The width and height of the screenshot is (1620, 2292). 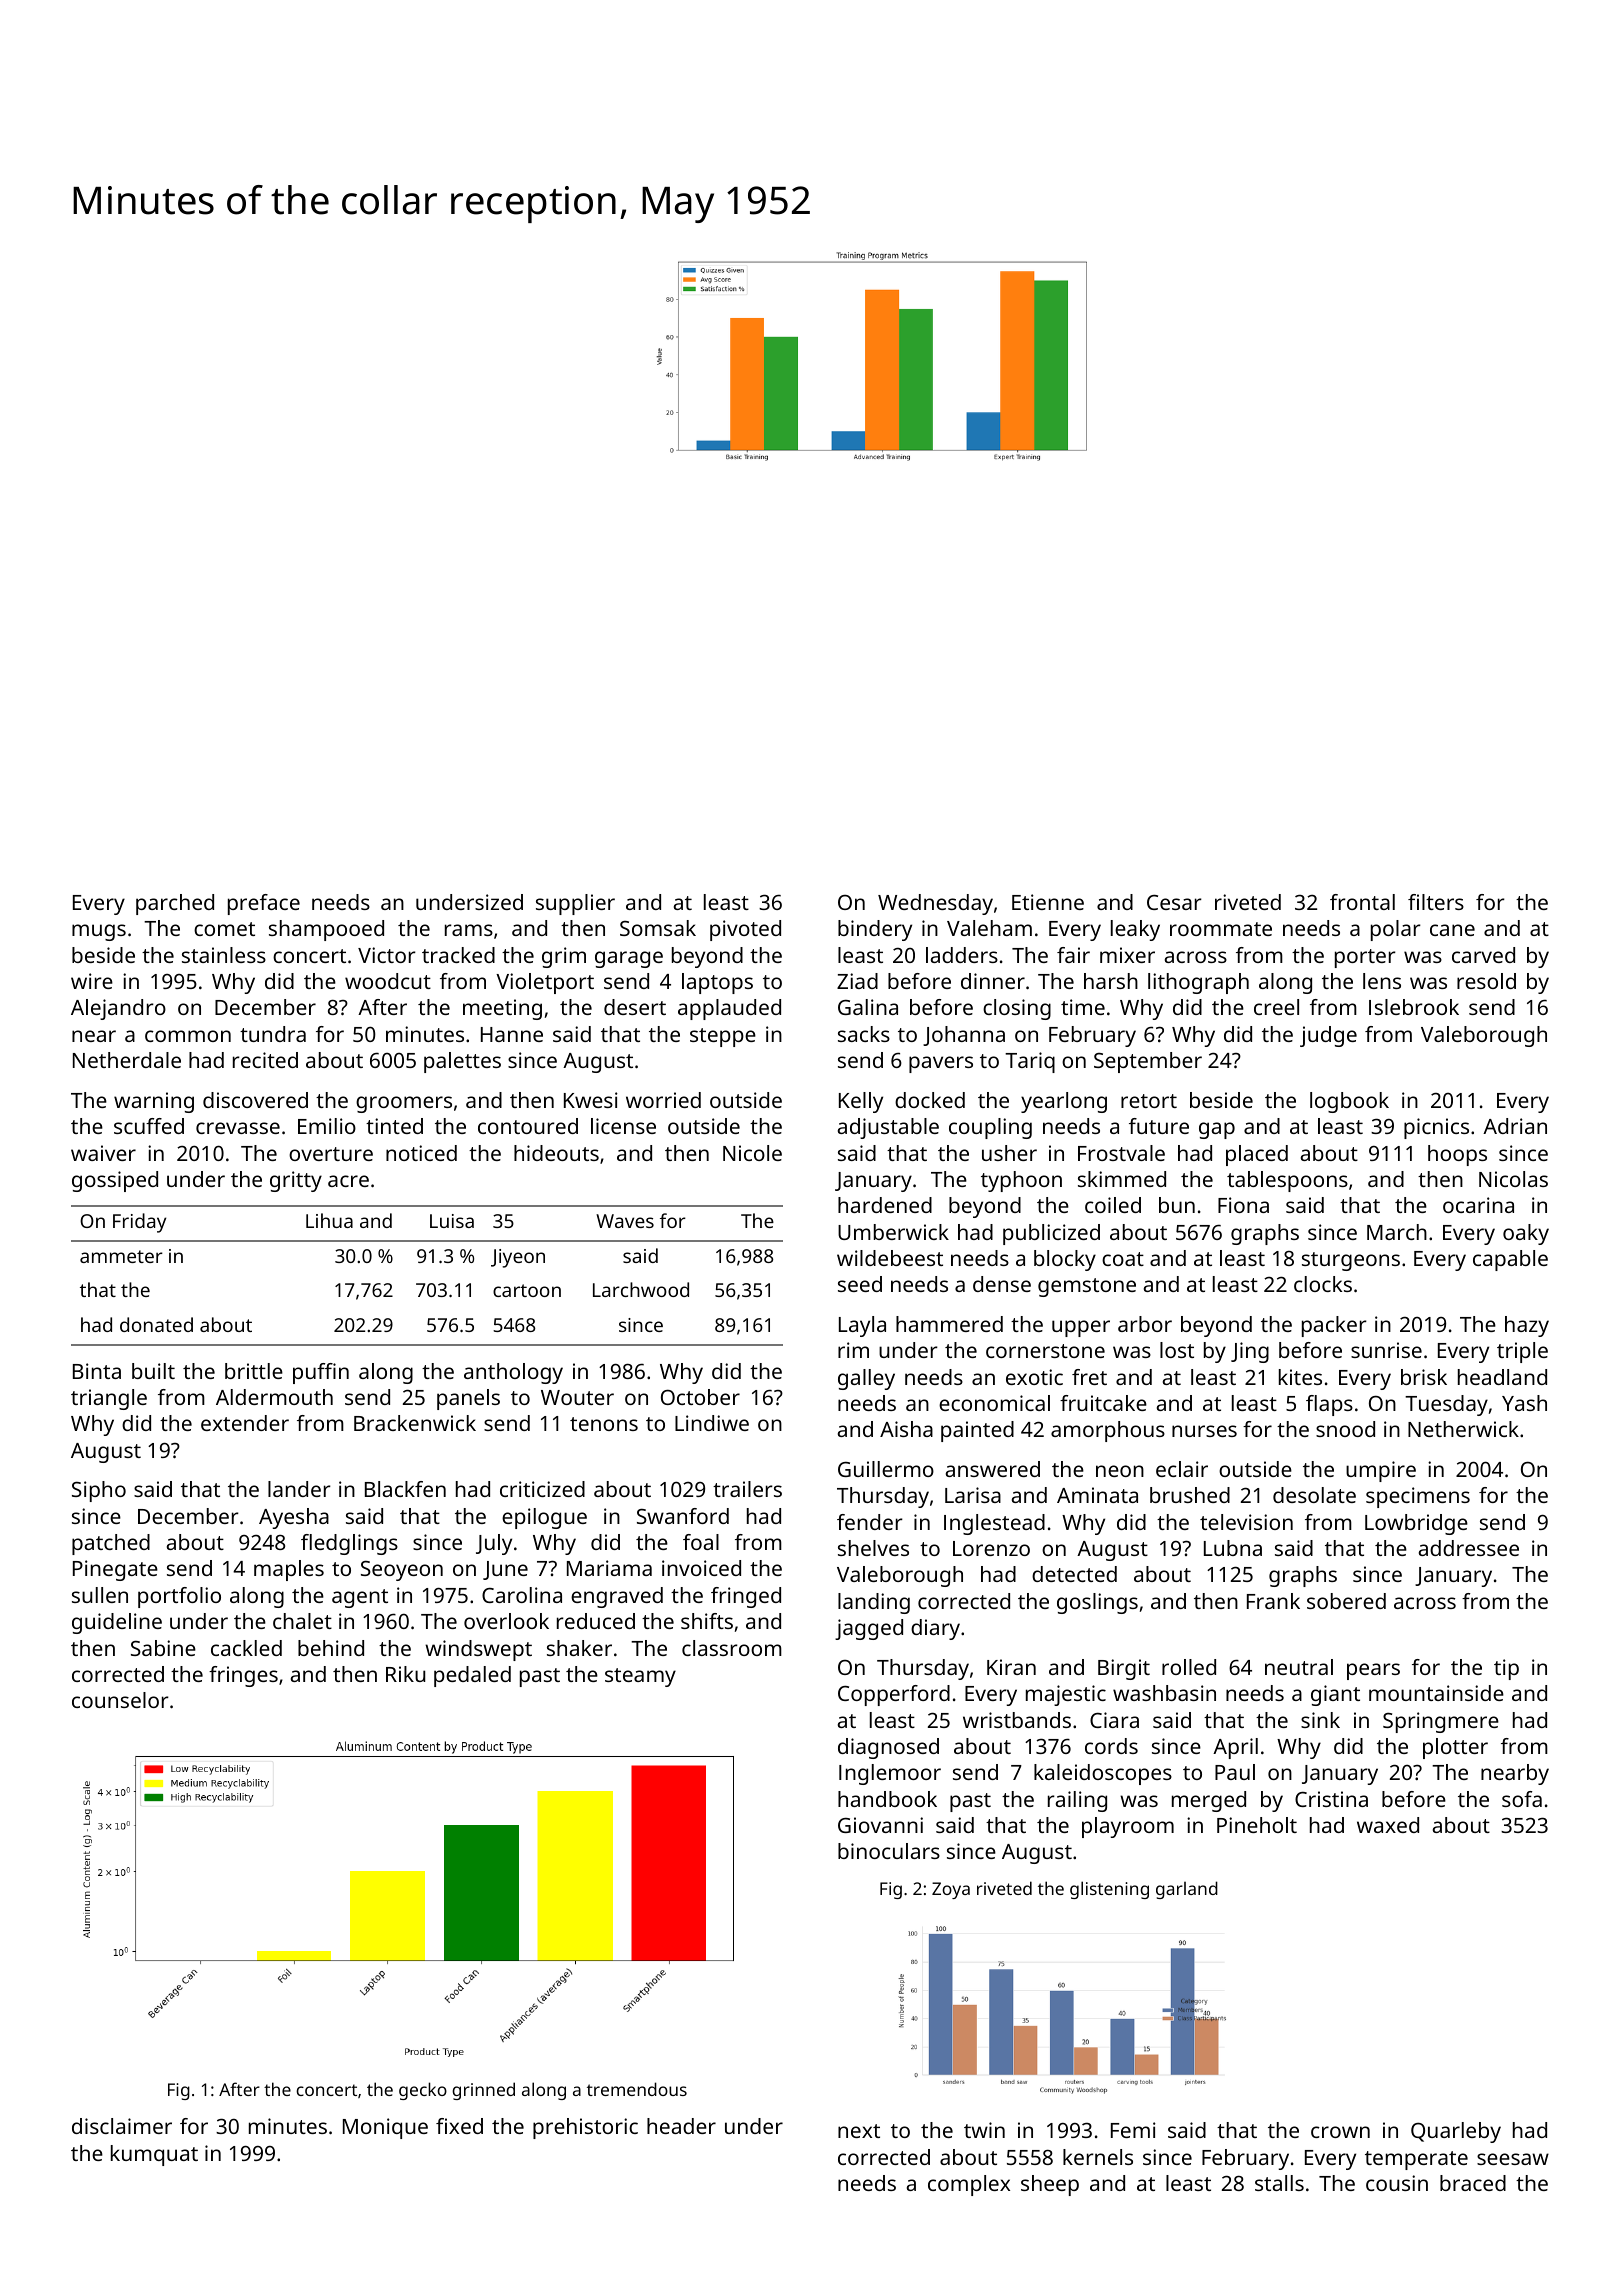 I want to click on parched, so click(x=175, y=904).
